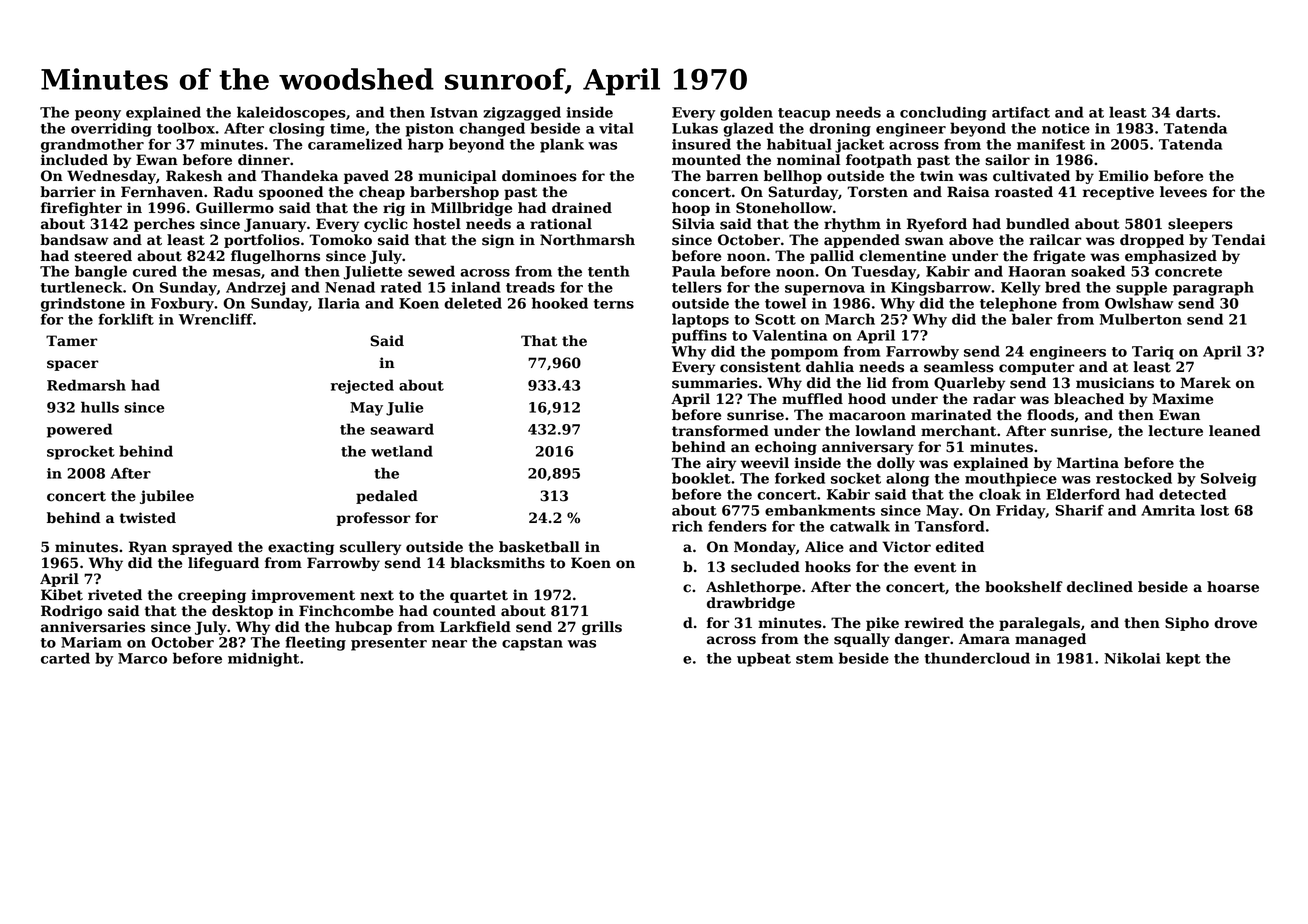 This screenshot has width=1308, height=924. Describe the element at coordinates (194, 176) in the screenshot. I see `Rakesh` at that location.
